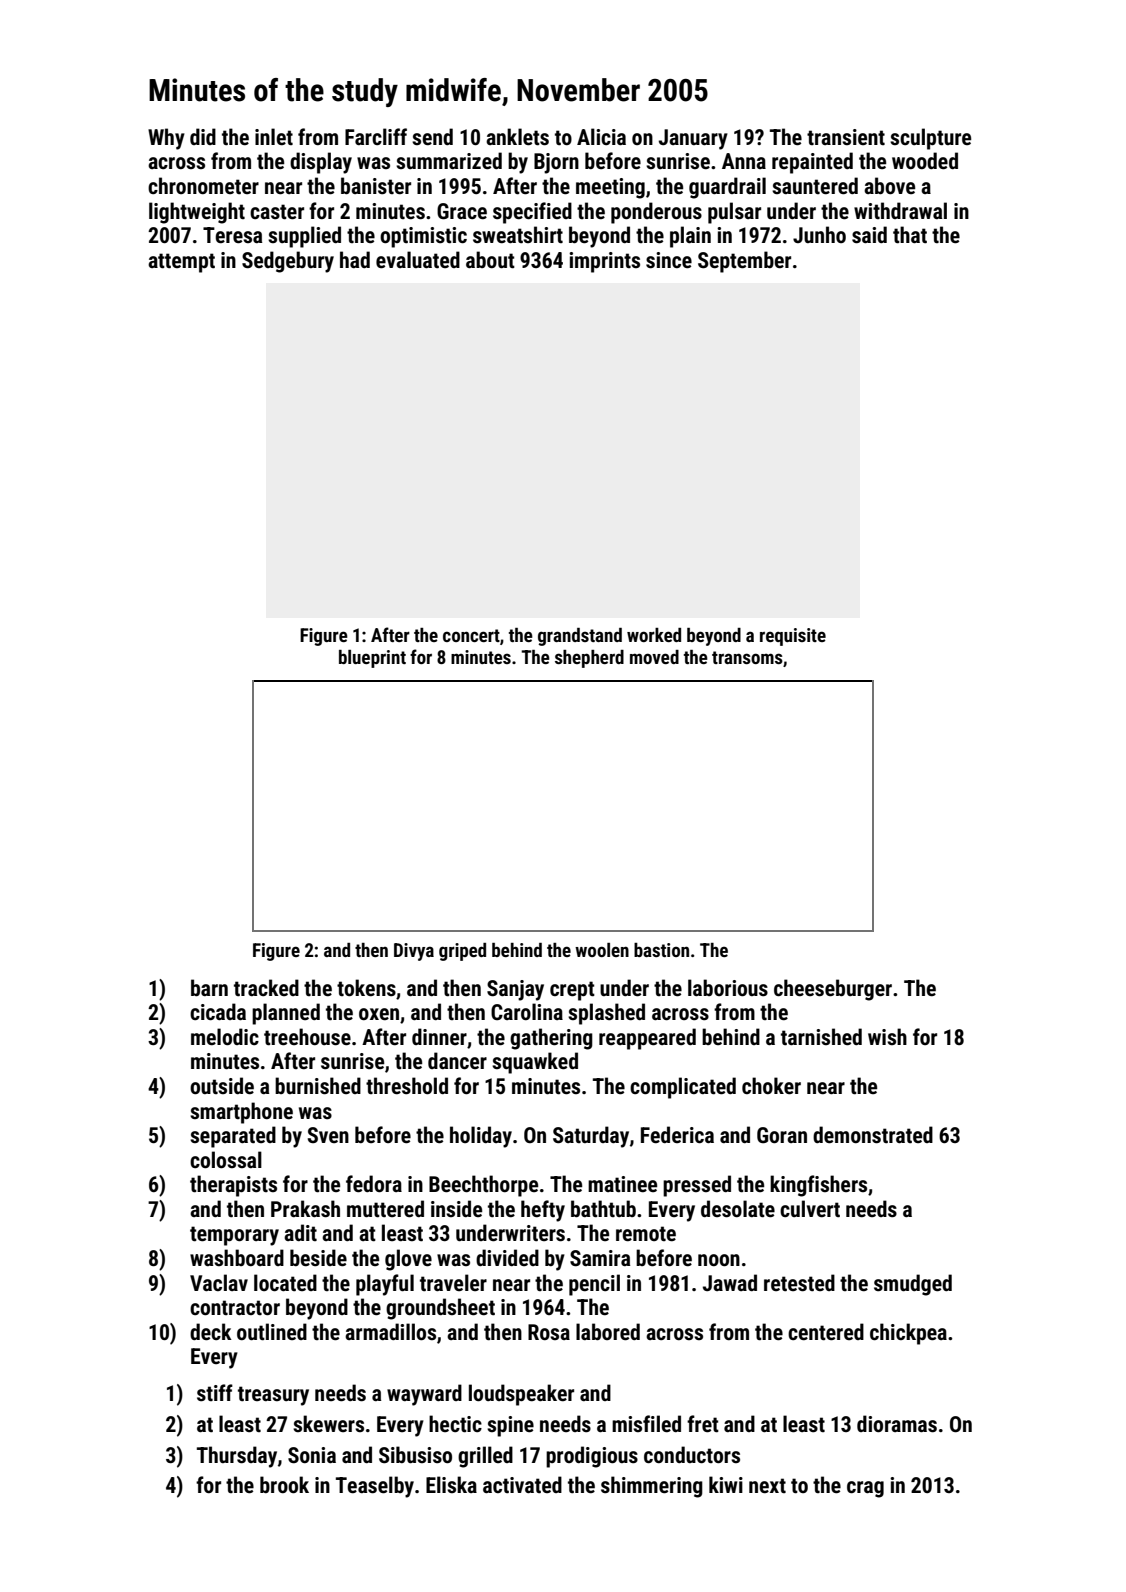 The height and width of the screenshot is (1592, 1126). Describe the element at coordinates (799, 1283) in the screenshot. I see `retested` at that location.
